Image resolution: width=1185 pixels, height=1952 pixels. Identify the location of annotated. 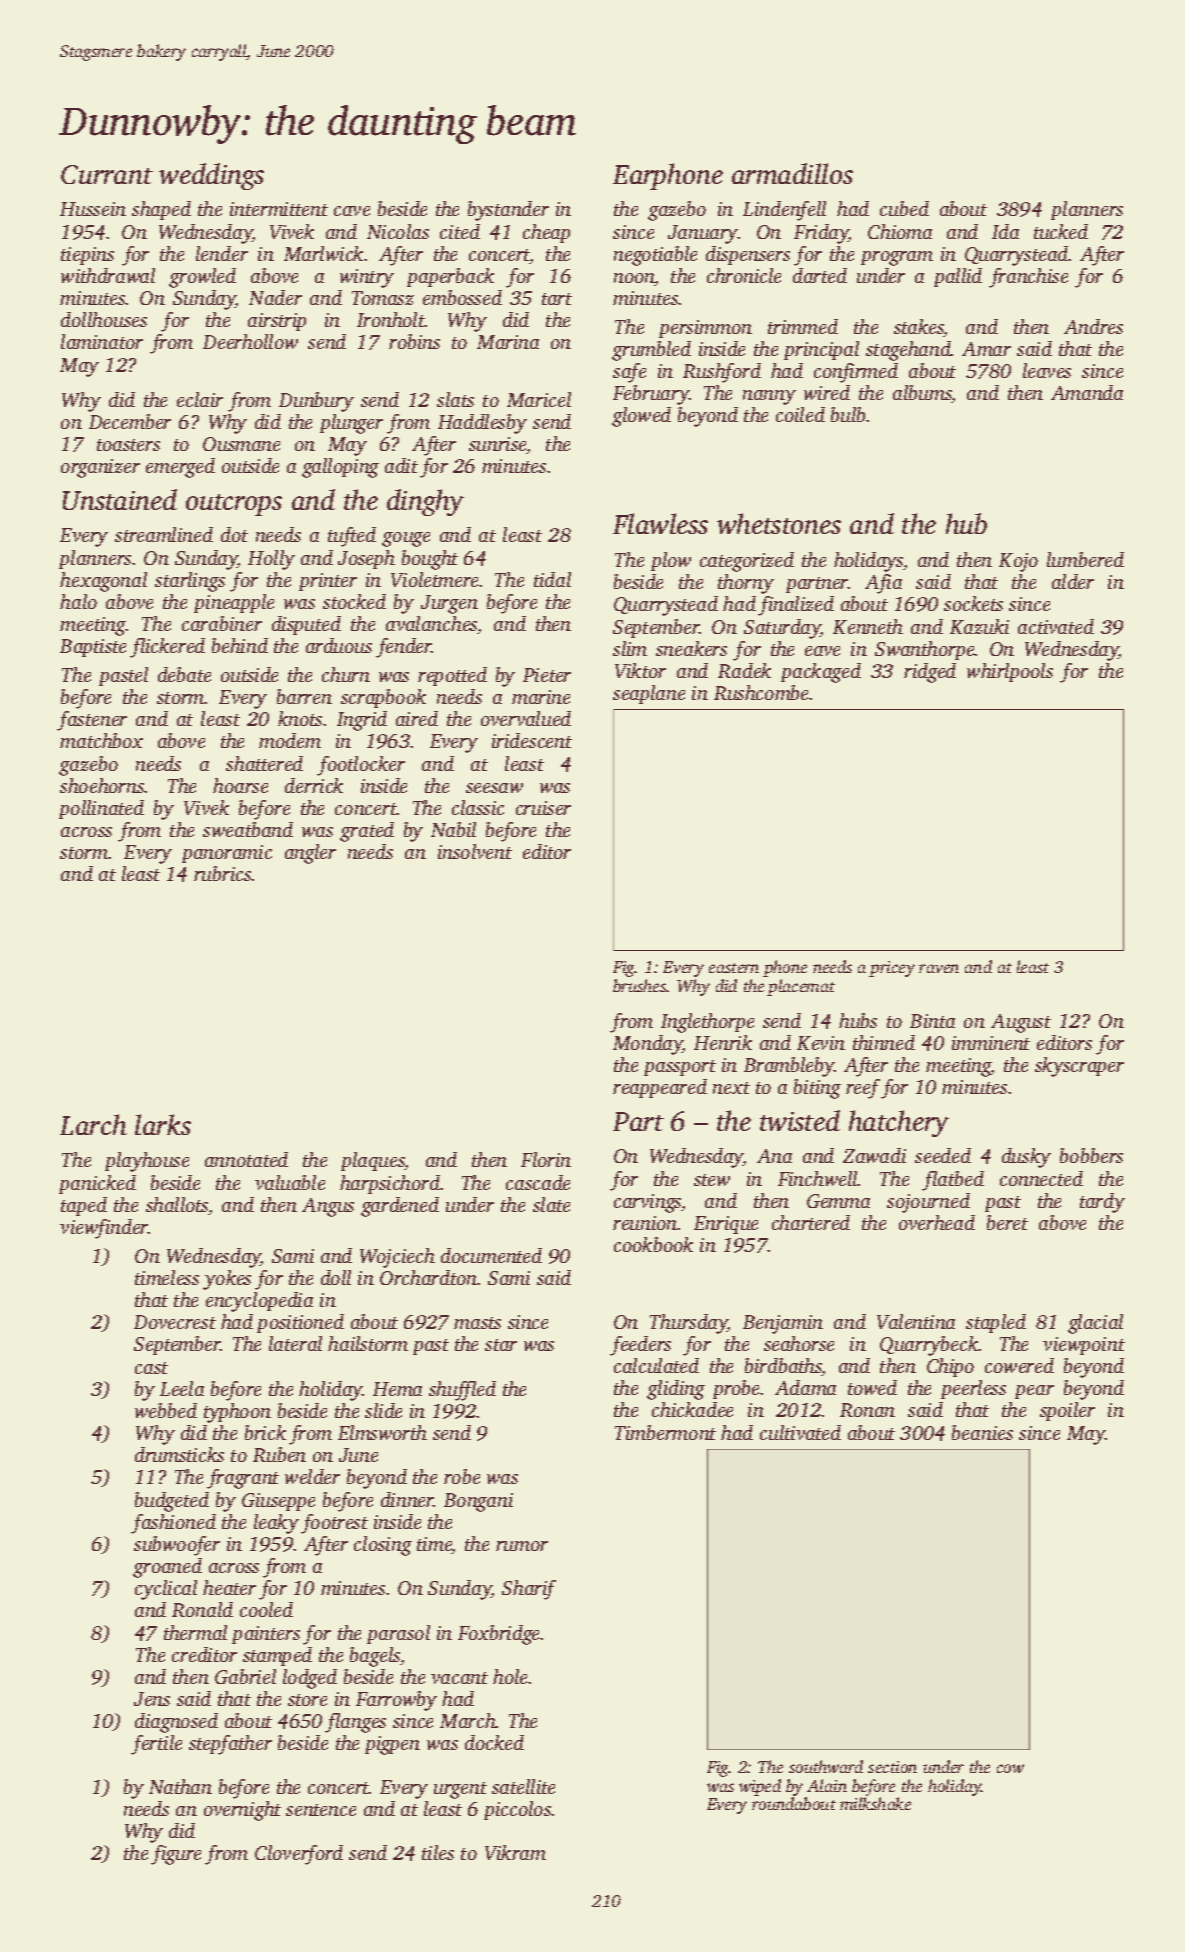
(246, 1159).
